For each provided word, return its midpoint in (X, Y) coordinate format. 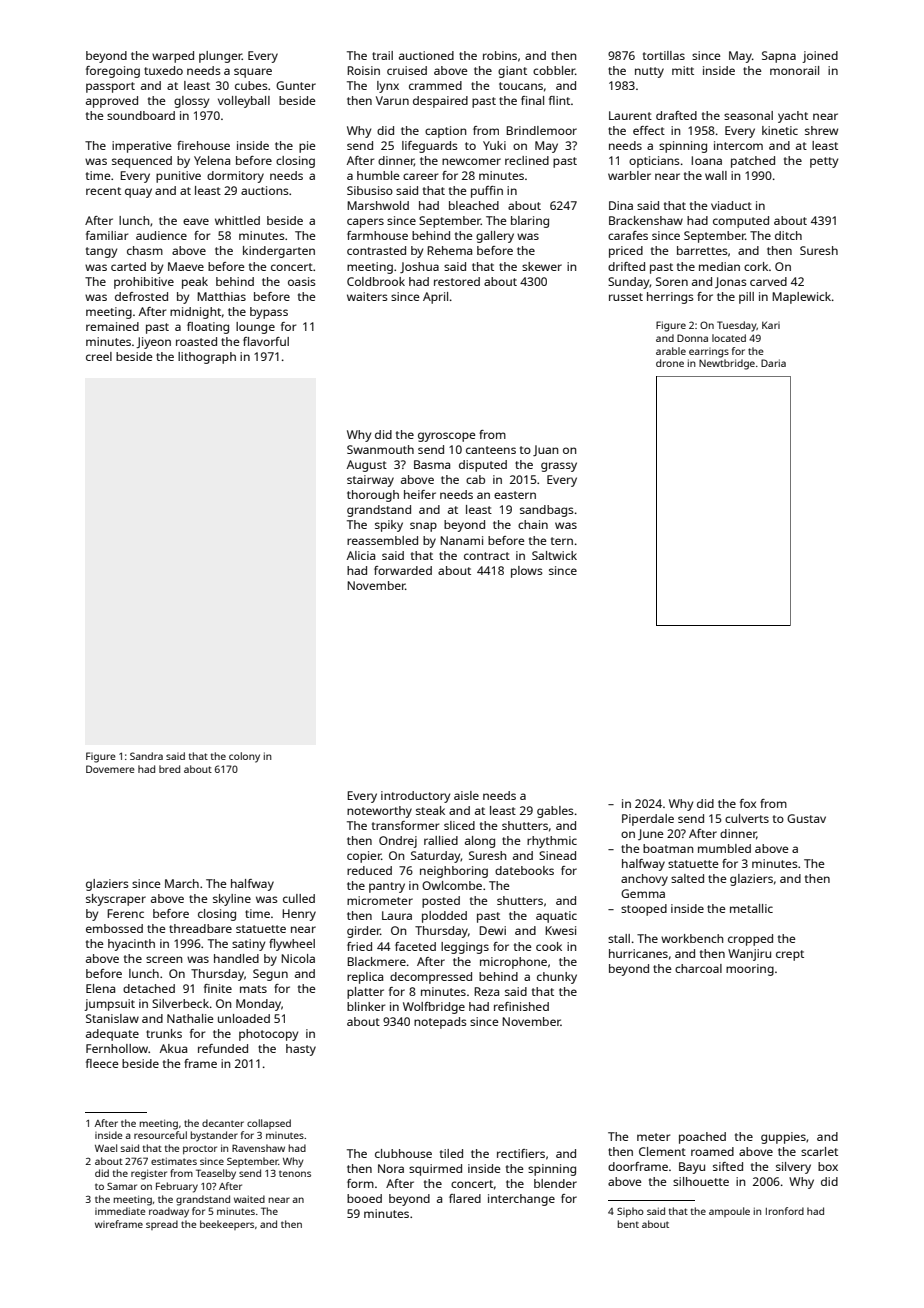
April (435, 298)
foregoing (113, 72)
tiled (451, 1153)
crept (790, 955)
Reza (486, 991)
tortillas (664, 55)
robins (500, 55)
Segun (270, 975)
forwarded (403, 570)
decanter (223, 1123)
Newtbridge (727, 364)
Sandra (146, 756)
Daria (773, 363)
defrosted (141, 296)
